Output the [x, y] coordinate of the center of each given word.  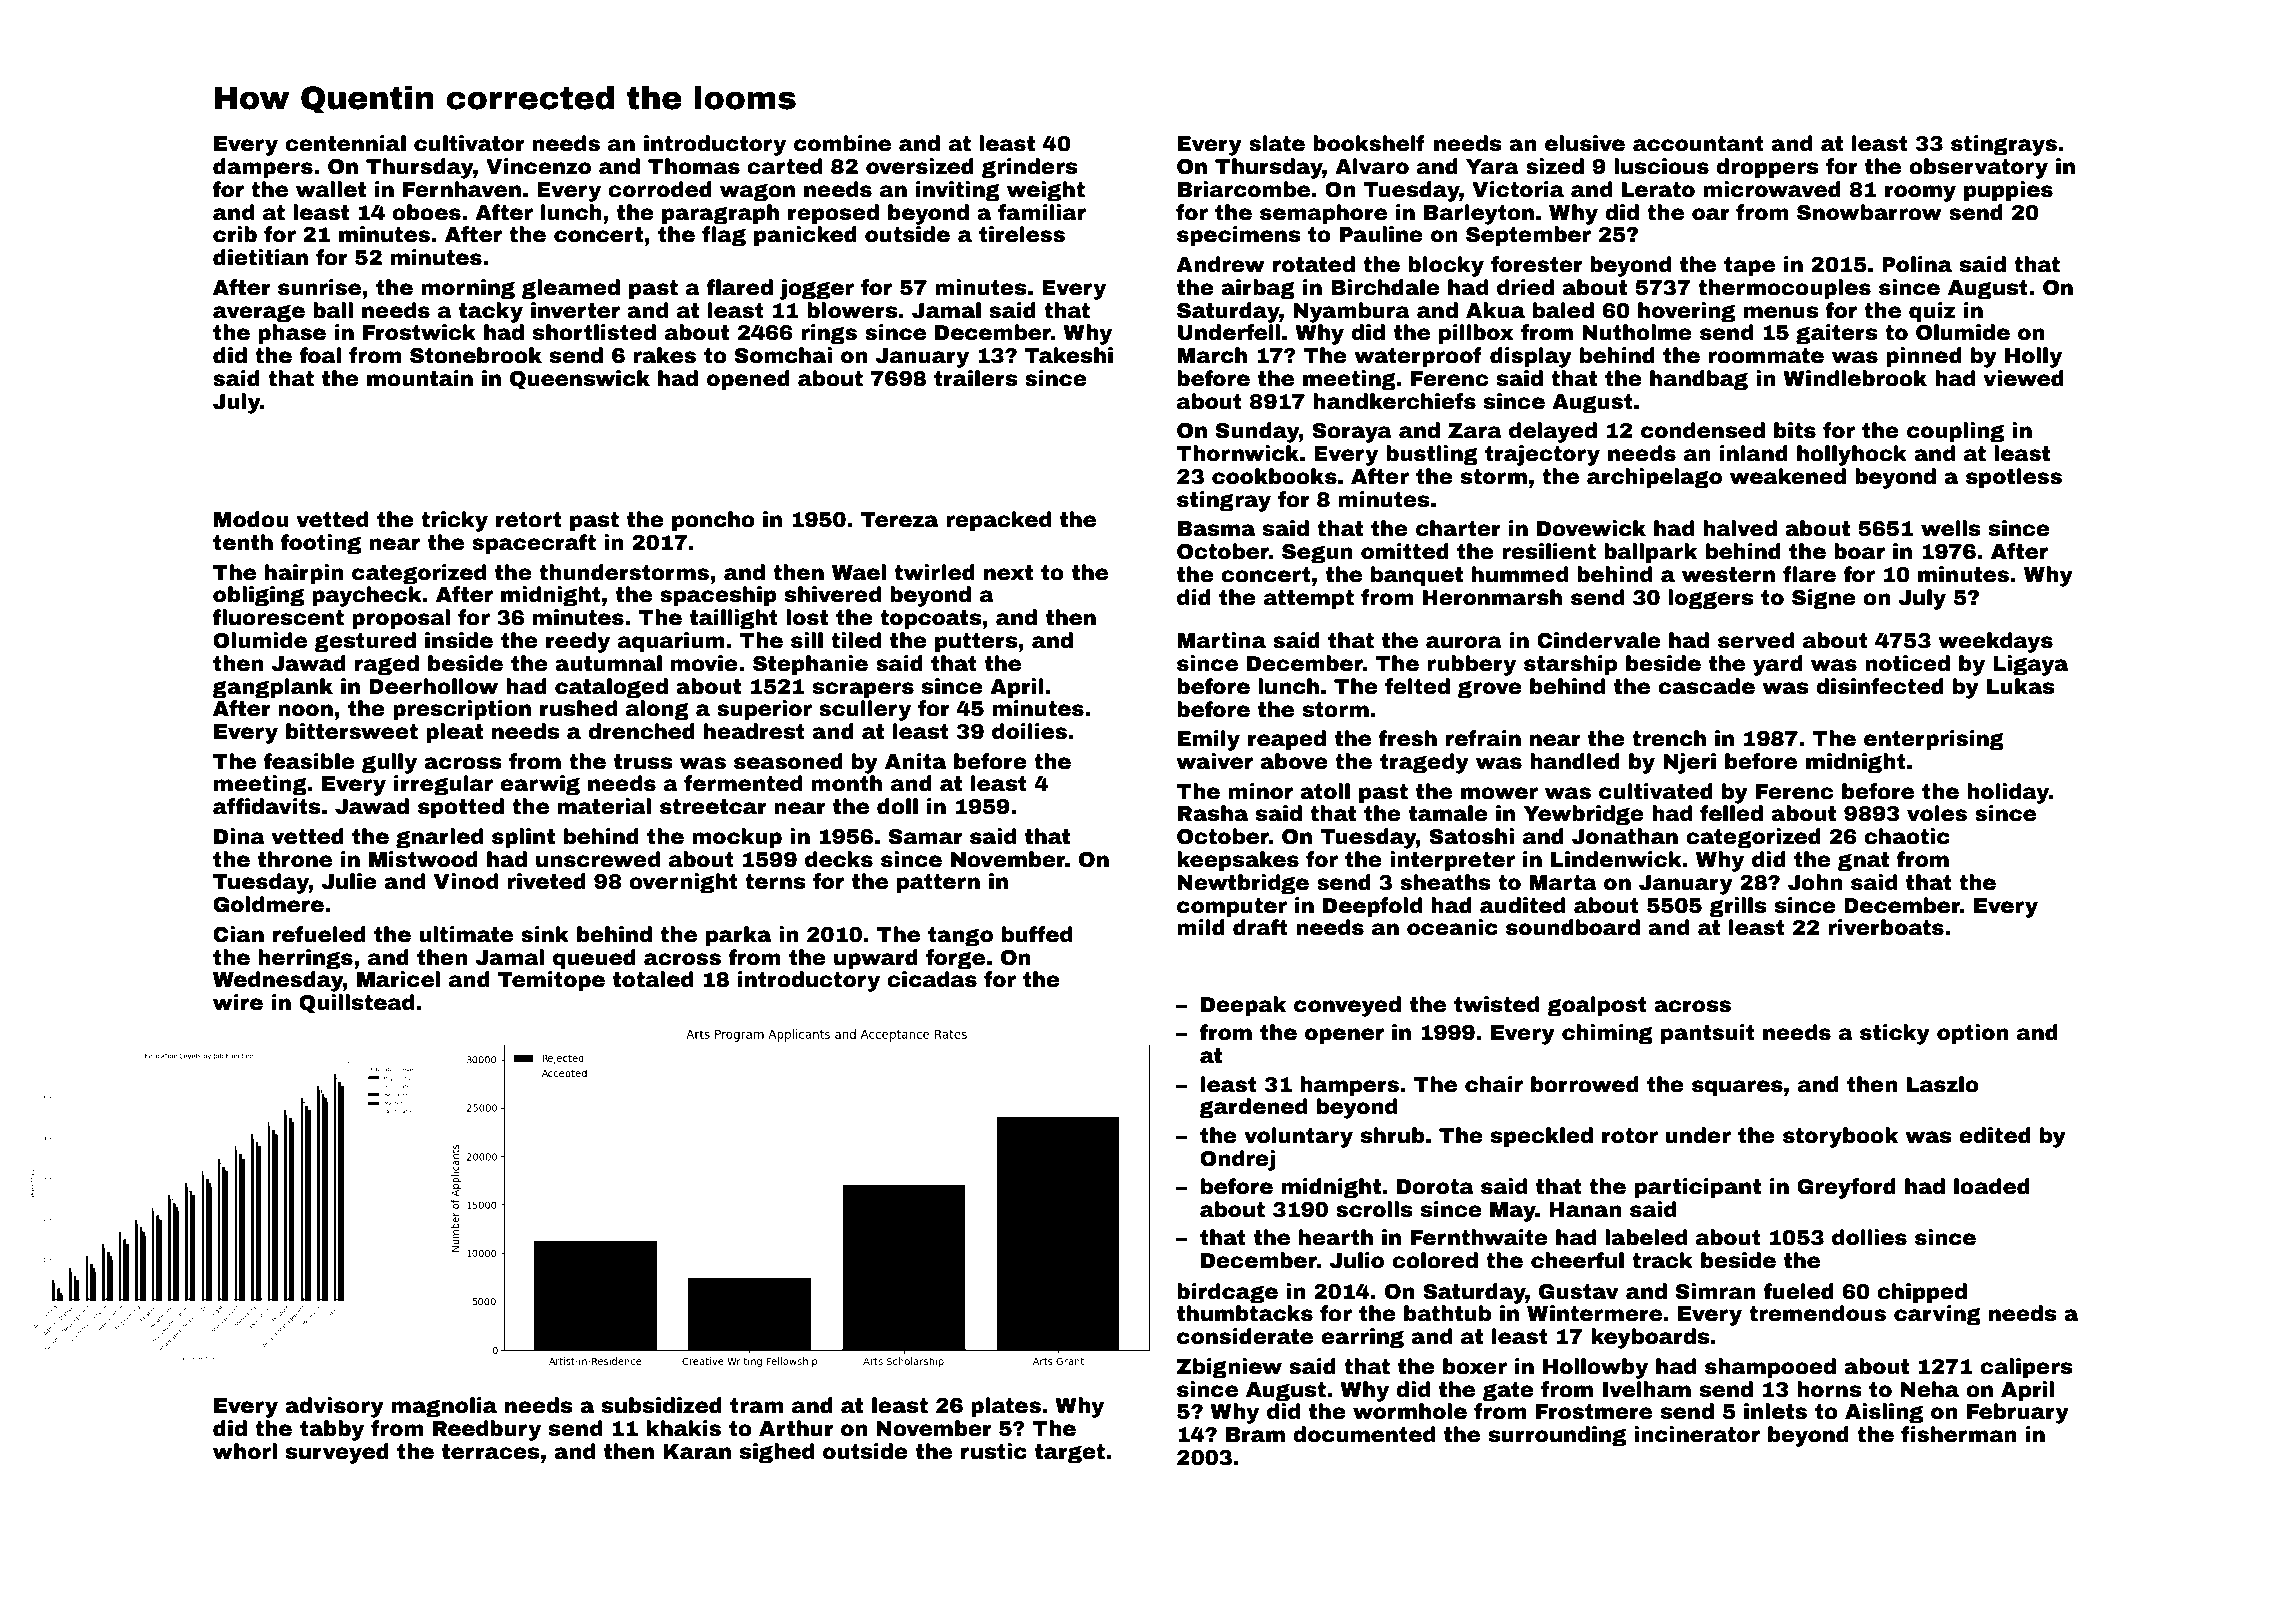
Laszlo [1943, 1084]
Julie [349, 881]
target [1070, 1454]
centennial [345, 143]
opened [748, 380]
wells [1951, 528]
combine [842, 143]
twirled [934, 572]
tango [960, 937]
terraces [491, 1452]
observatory [1978, 168]
